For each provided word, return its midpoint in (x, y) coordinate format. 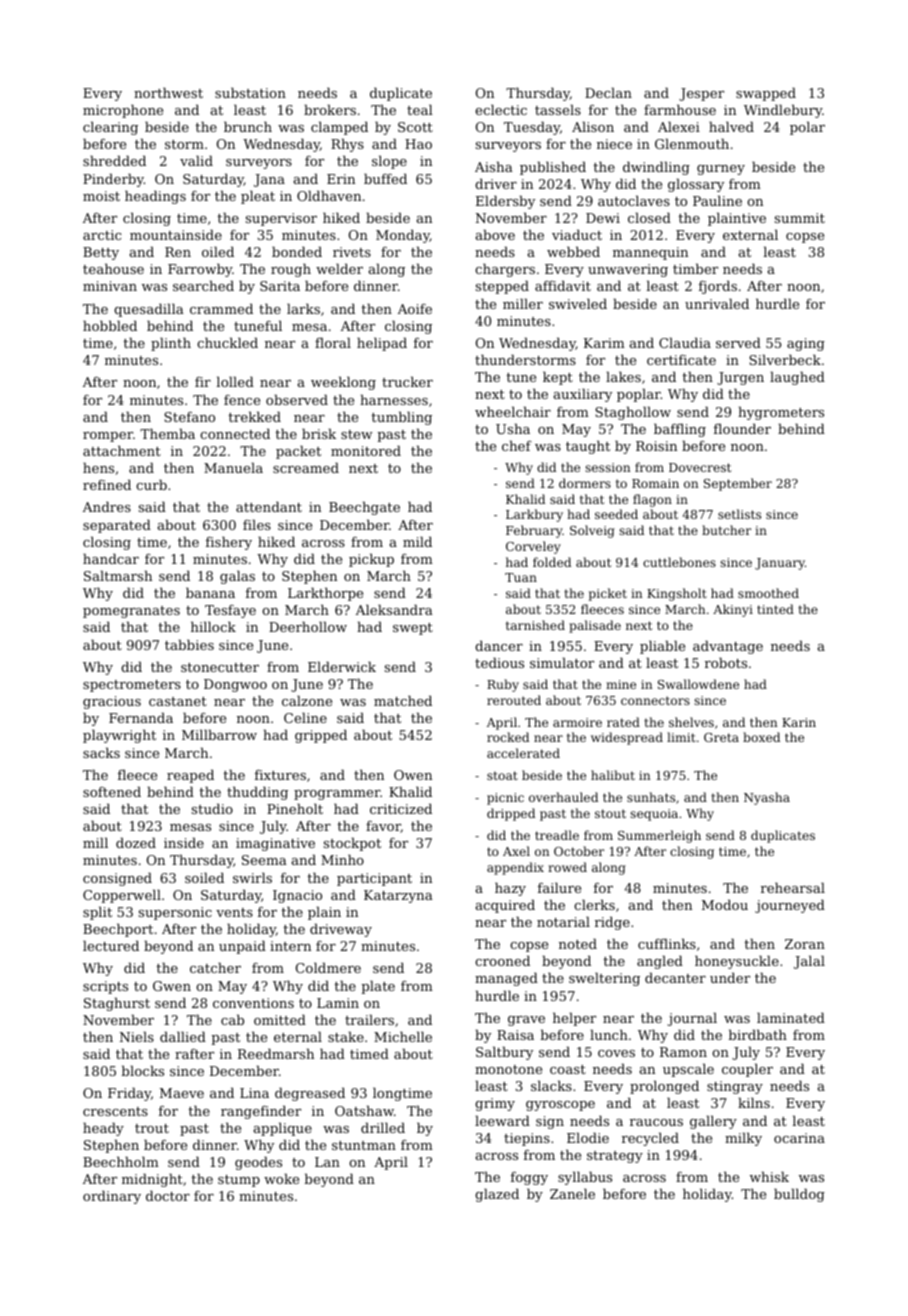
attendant (269, 506)
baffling (680, 430)
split (97, 913)
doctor (168, 1195)
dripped (511, 814)
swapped (766, 94)
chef (517, 445)
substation (250, 92)
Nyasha (767, 798)
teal (420, 109)
